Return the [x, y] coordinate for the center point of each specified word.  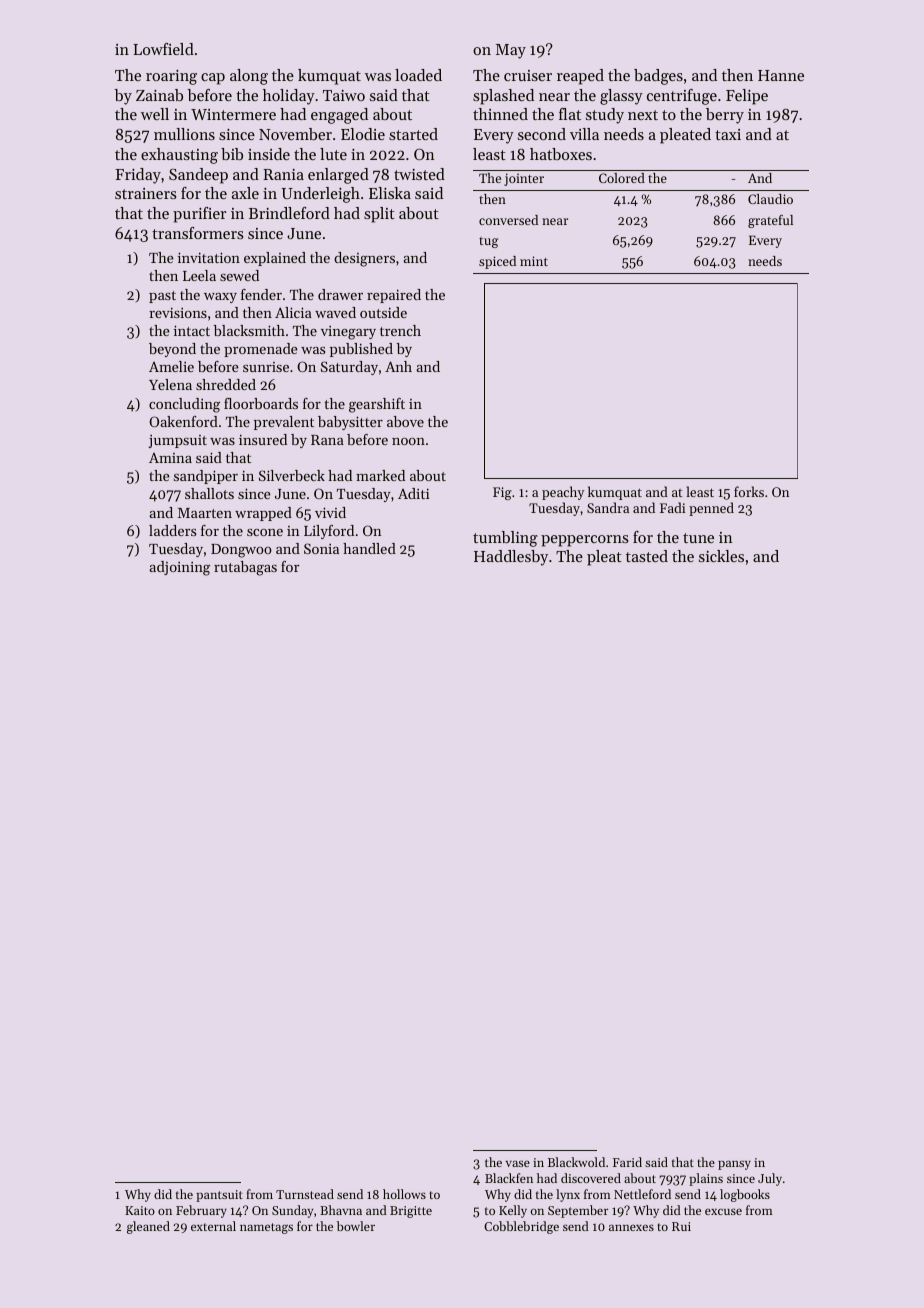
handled [369, 548]
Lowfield [163, 49]
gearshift [377, 405]
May [511, 51]
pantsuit [219, 1196]
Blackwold [576, 1162]
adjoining [179, 568]
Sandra [608, 507]
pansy [734, 1165]
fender [261, 294]
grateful [770, 221]
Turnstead [305, 1194]
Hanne [781, 75]
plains [706, 1179]
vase [518, 1163]
